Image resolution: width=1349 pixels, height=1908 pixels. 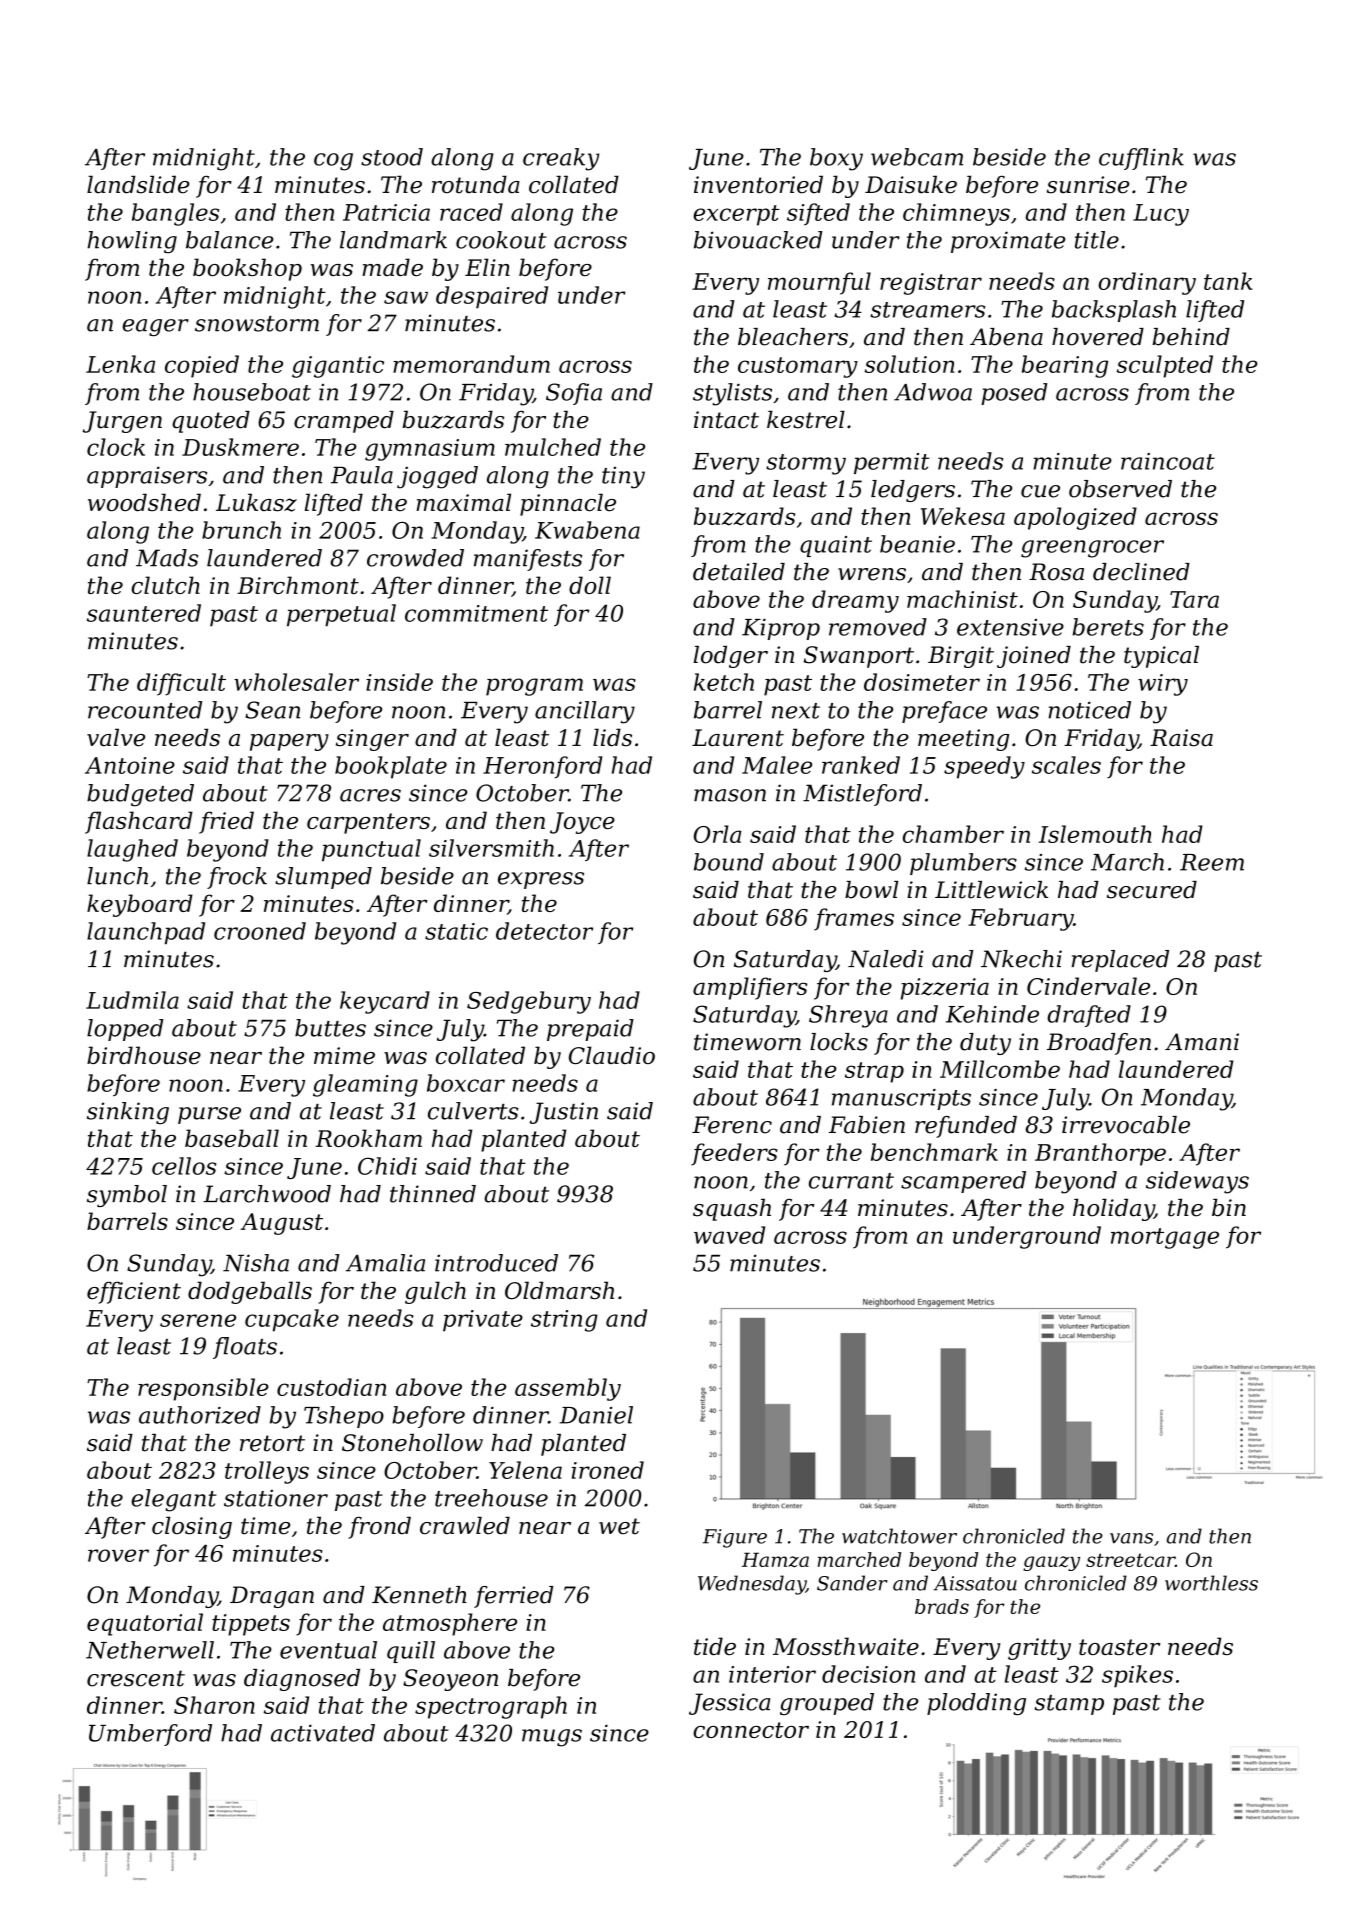 What do you see at coordinates (976, 1704) in the screenshot?
I see `plodding` at bounding box center [976, 1704].
